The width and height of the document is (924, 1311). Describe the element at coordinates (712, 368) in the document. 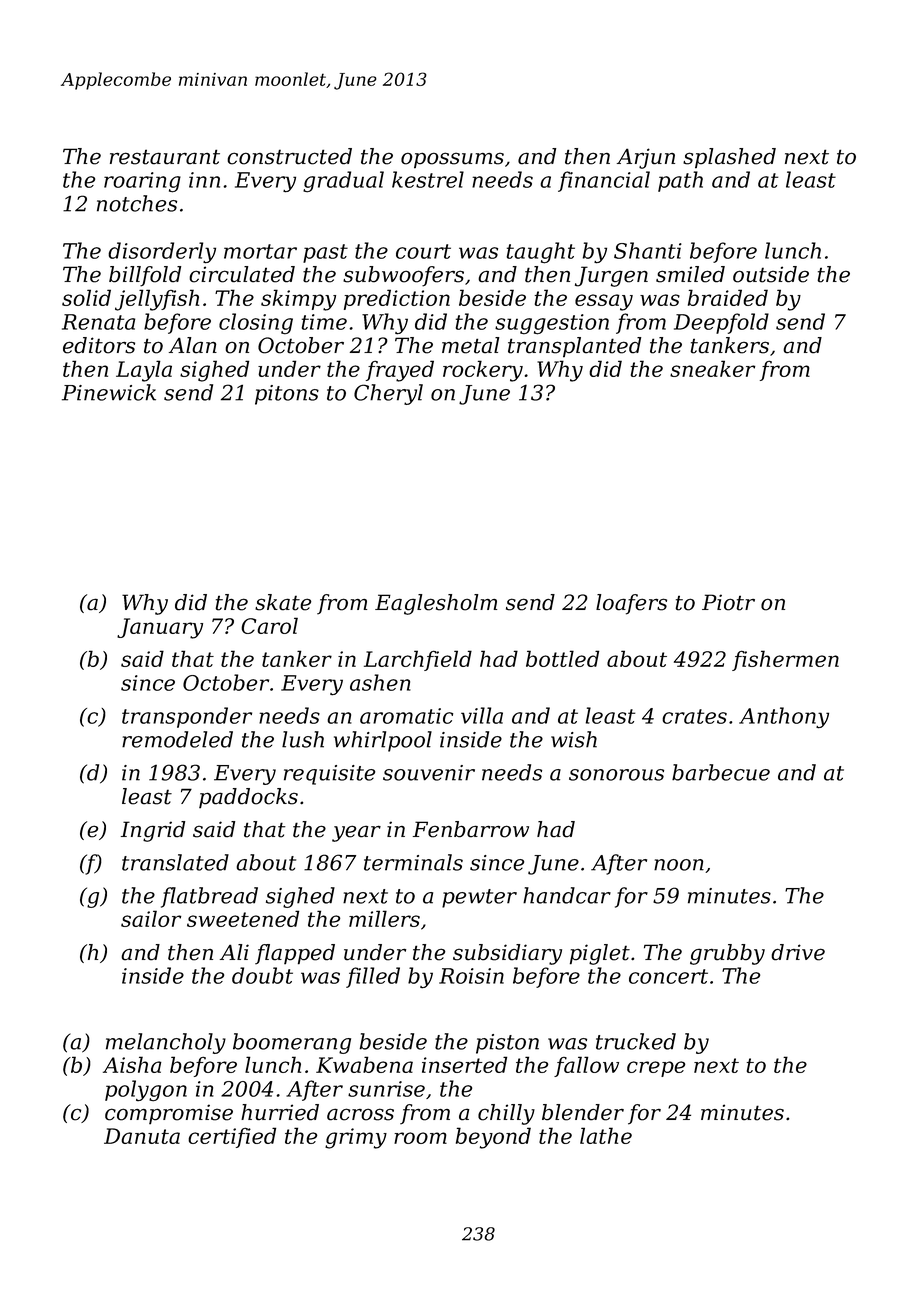

I see `sneaker` at that location.
